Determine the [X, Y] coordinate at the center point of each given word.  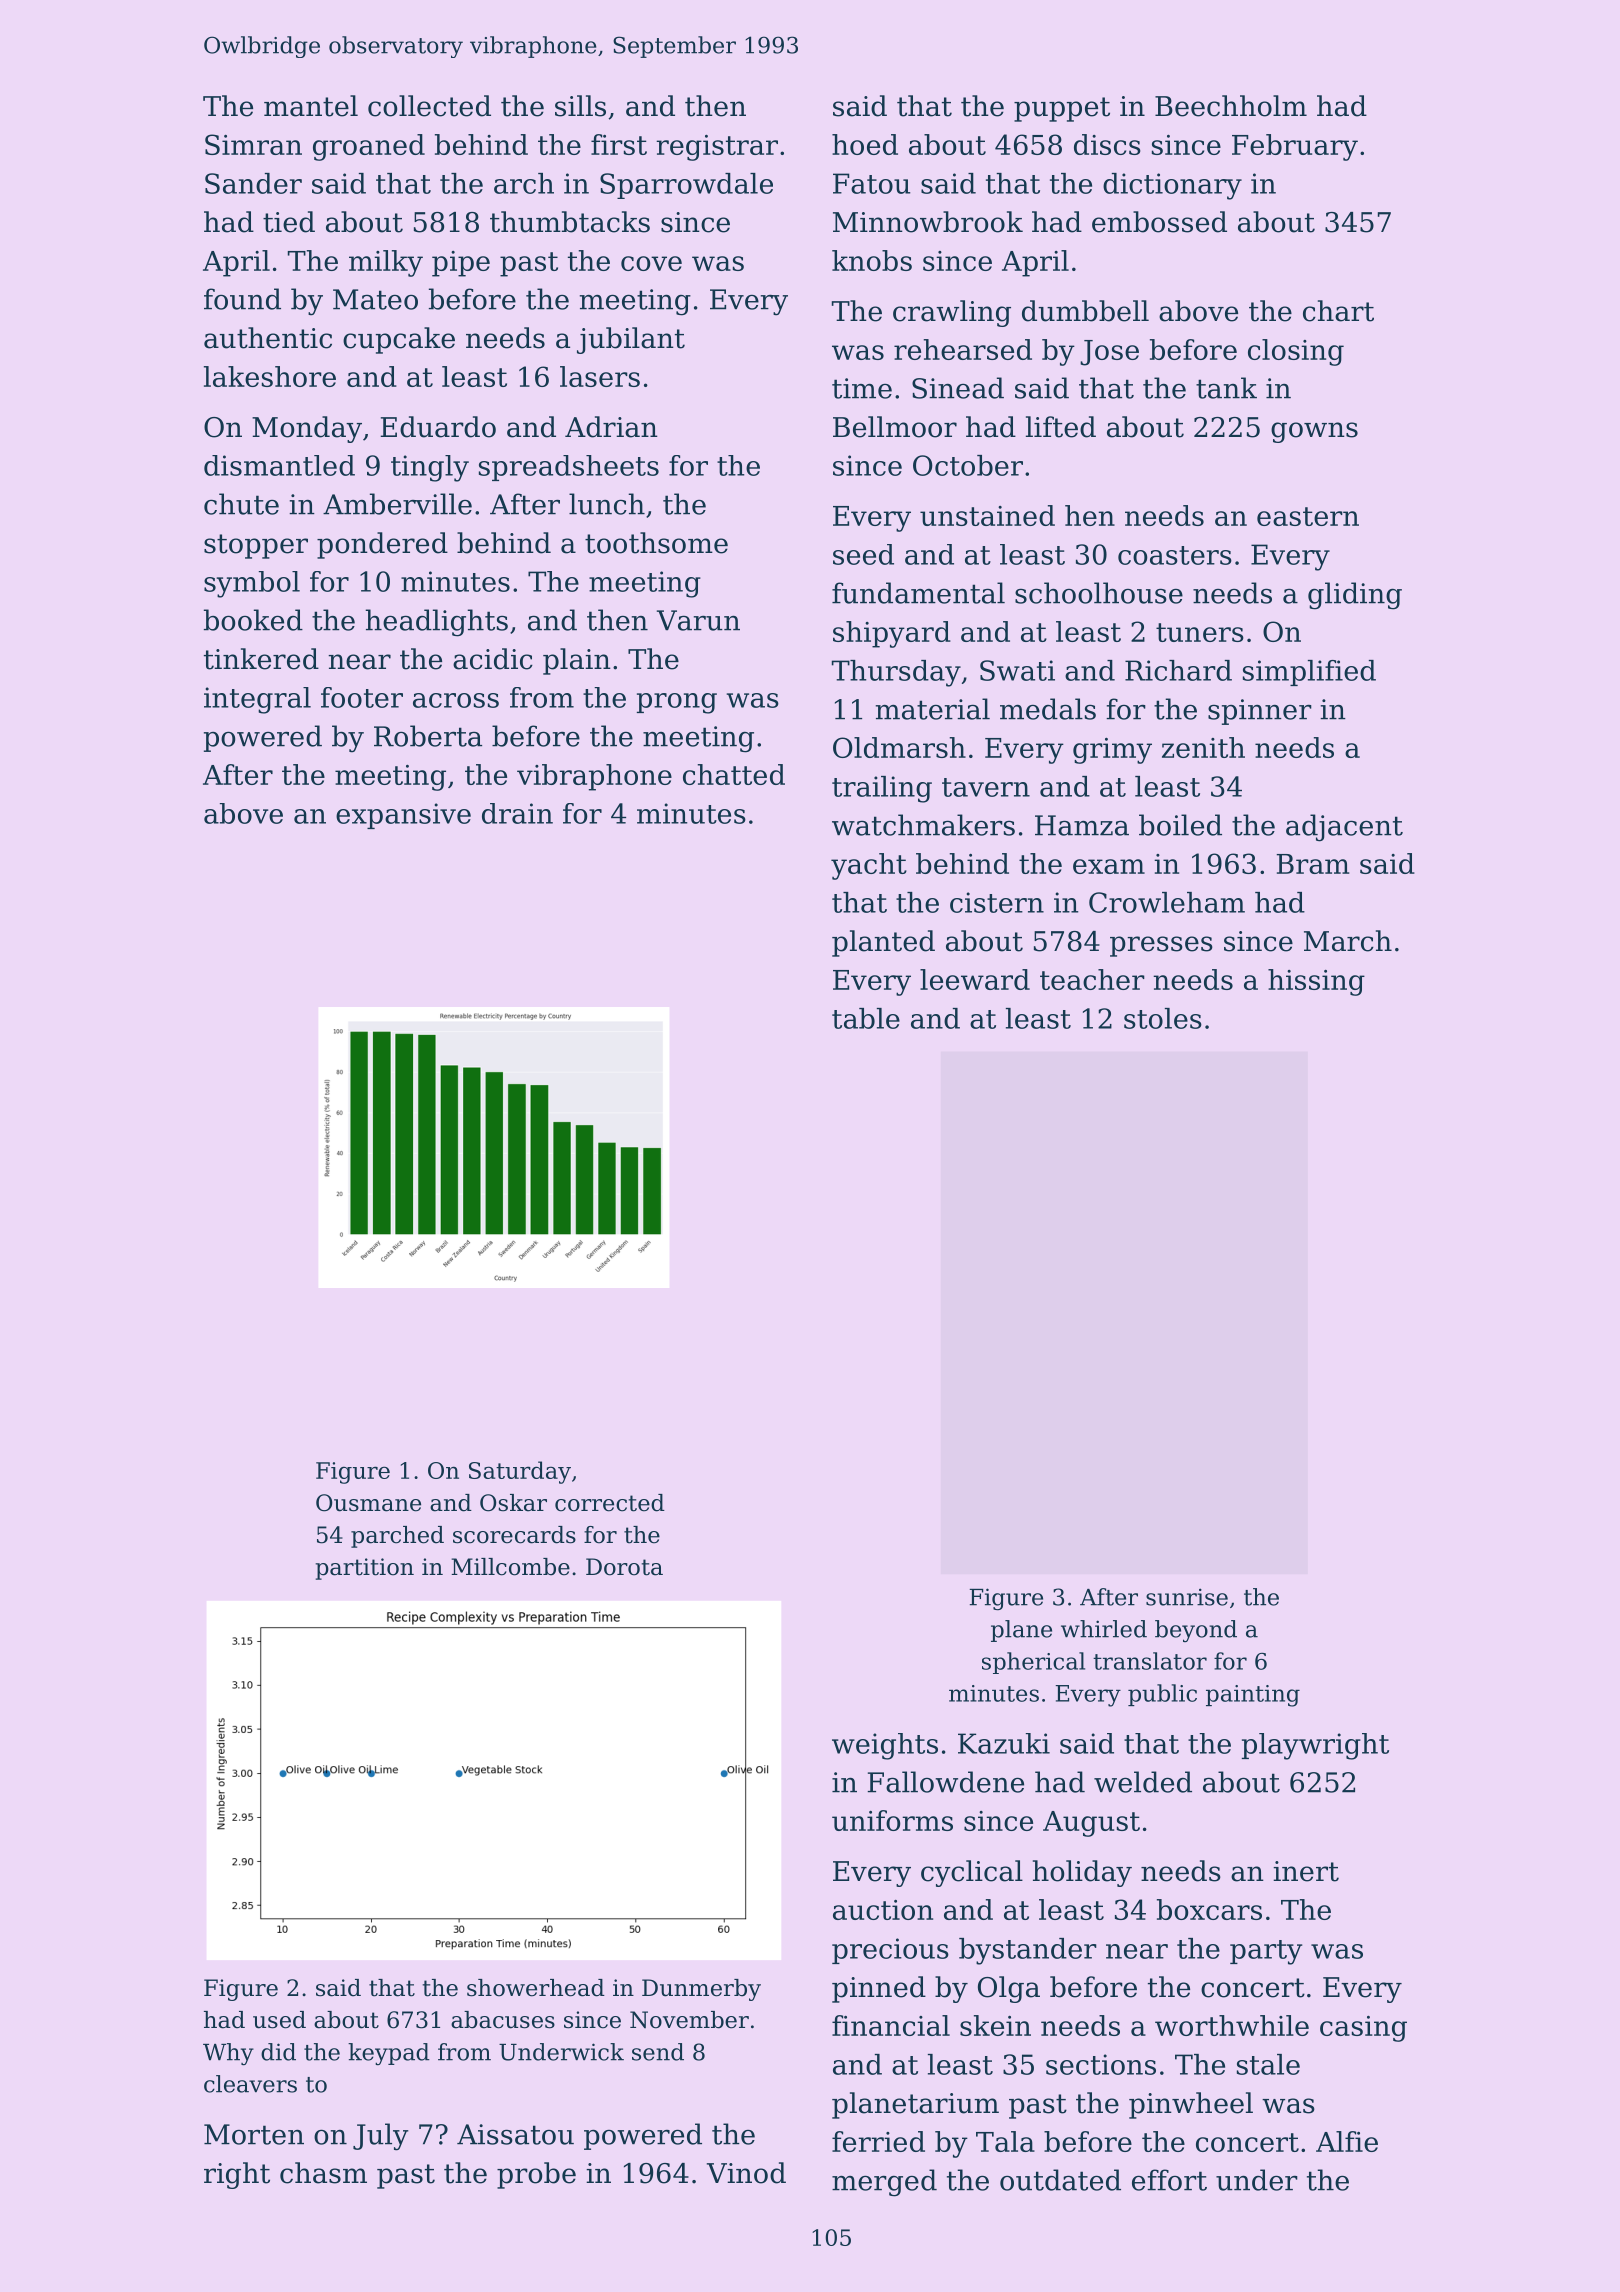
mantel [311, 106]
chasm [323, 2173]
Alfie [1347, 2141]
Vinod [746, 2173]
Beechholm [1231, 106]
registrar [717, 148]
